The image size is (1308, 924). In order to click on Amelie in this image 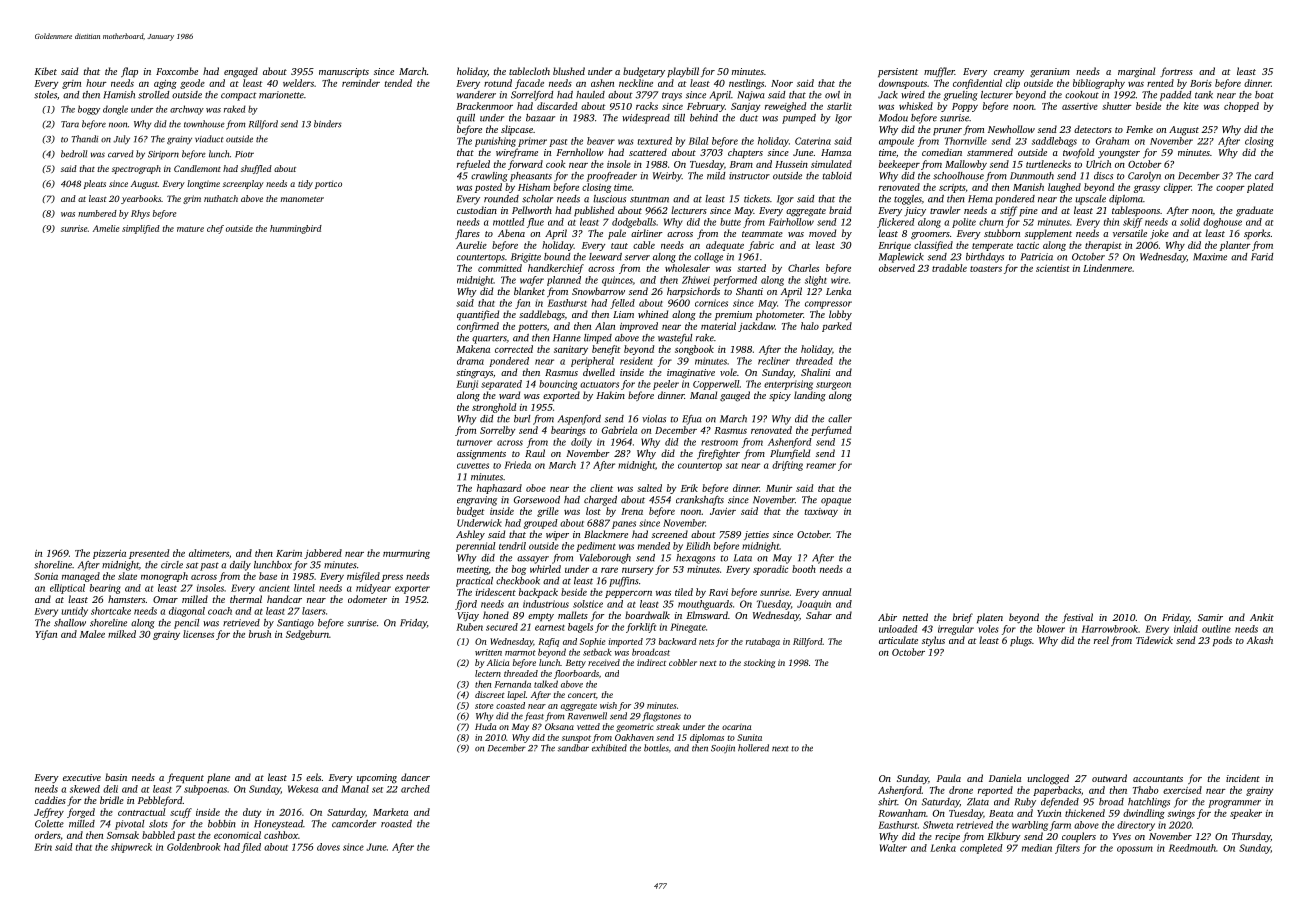, I will do `click(106, 228)`.
